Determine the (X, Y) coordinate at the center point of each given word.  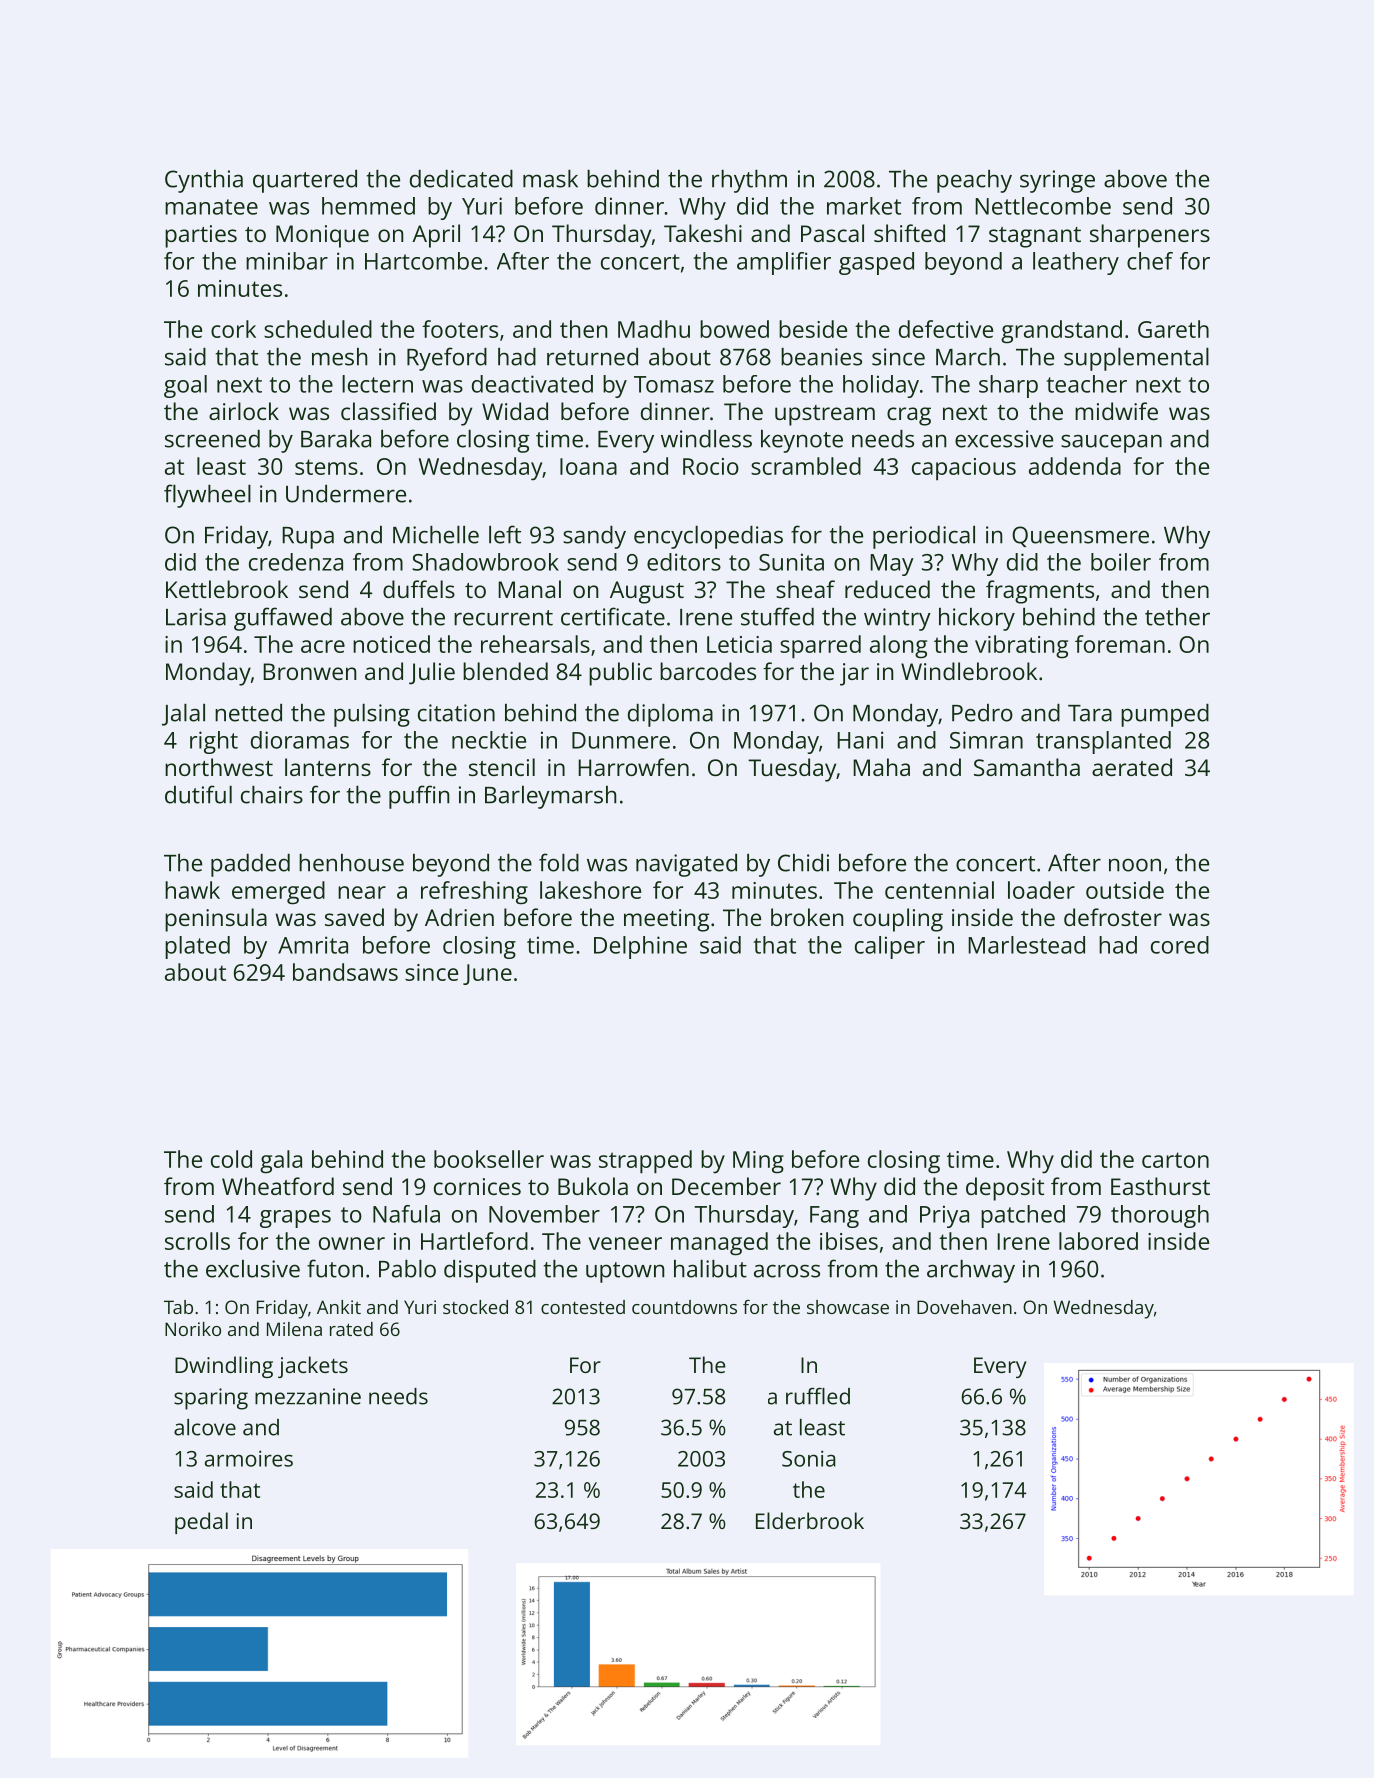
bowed (734, 329)
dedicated (461, 179)
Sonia (809, 1458)
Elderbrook (810, 1520)
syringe (1057, 181)
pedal (201, 1523)
